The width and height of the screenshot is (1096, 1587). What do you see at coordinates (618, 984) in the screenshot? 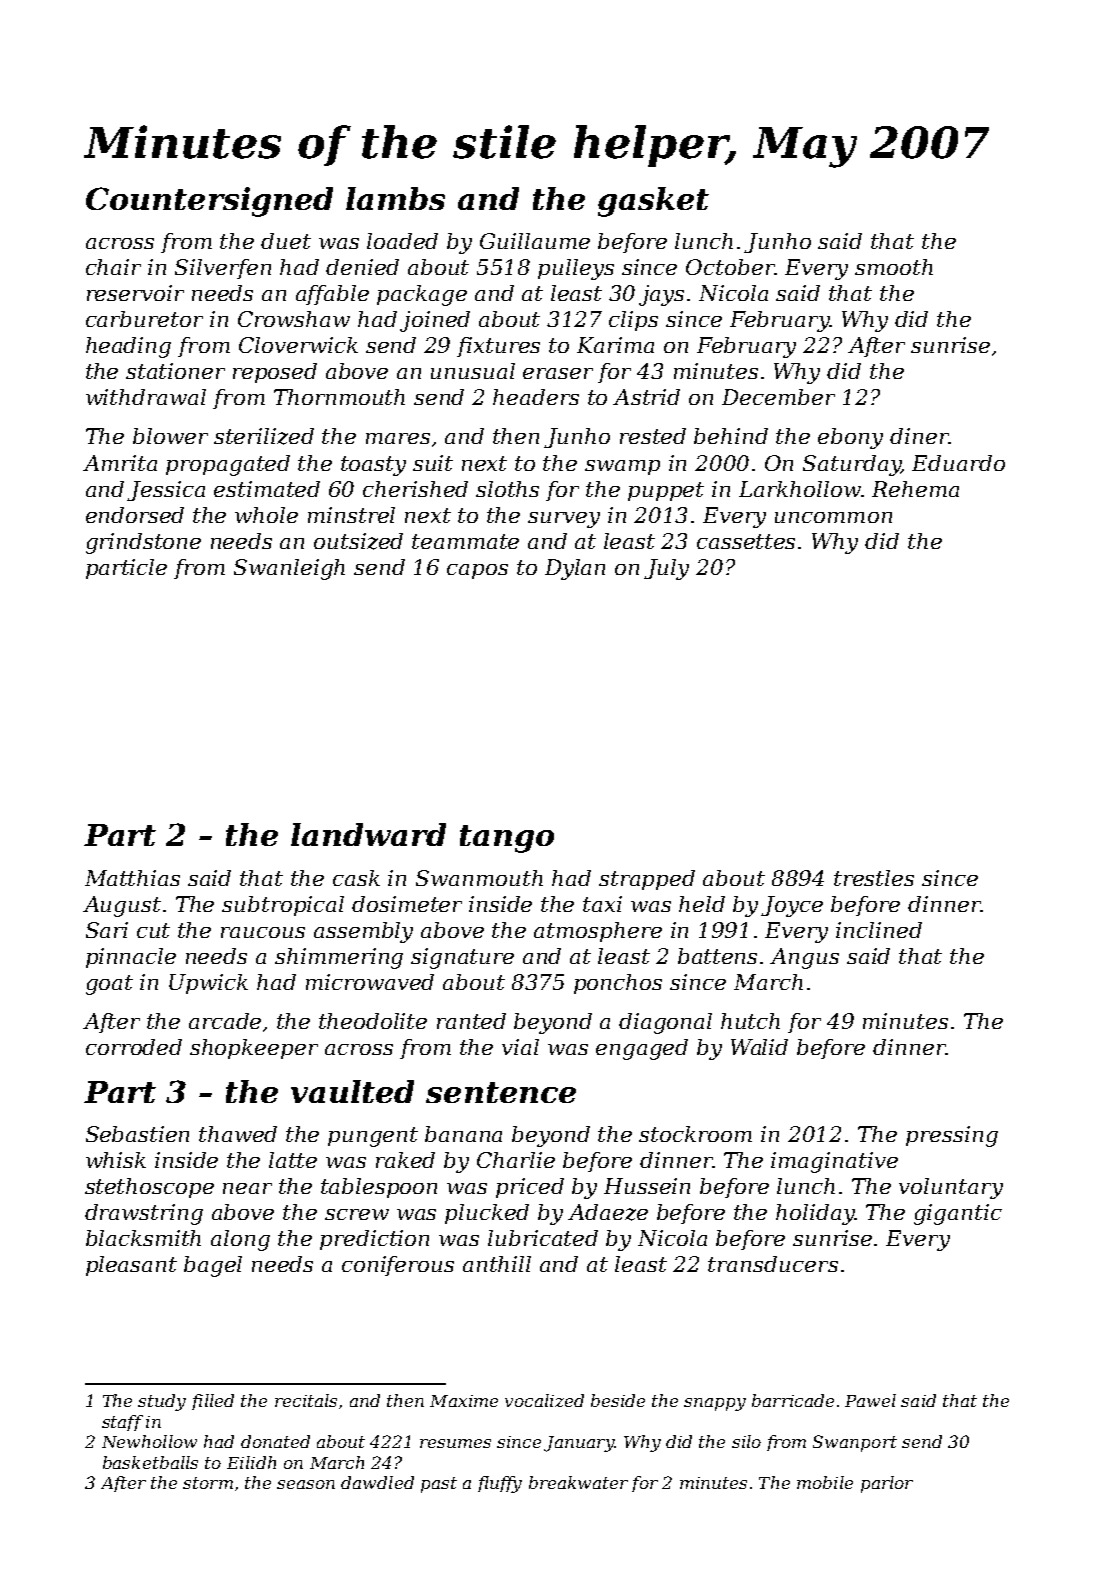
I see `ponchos` at bounding box center [618, 984].
